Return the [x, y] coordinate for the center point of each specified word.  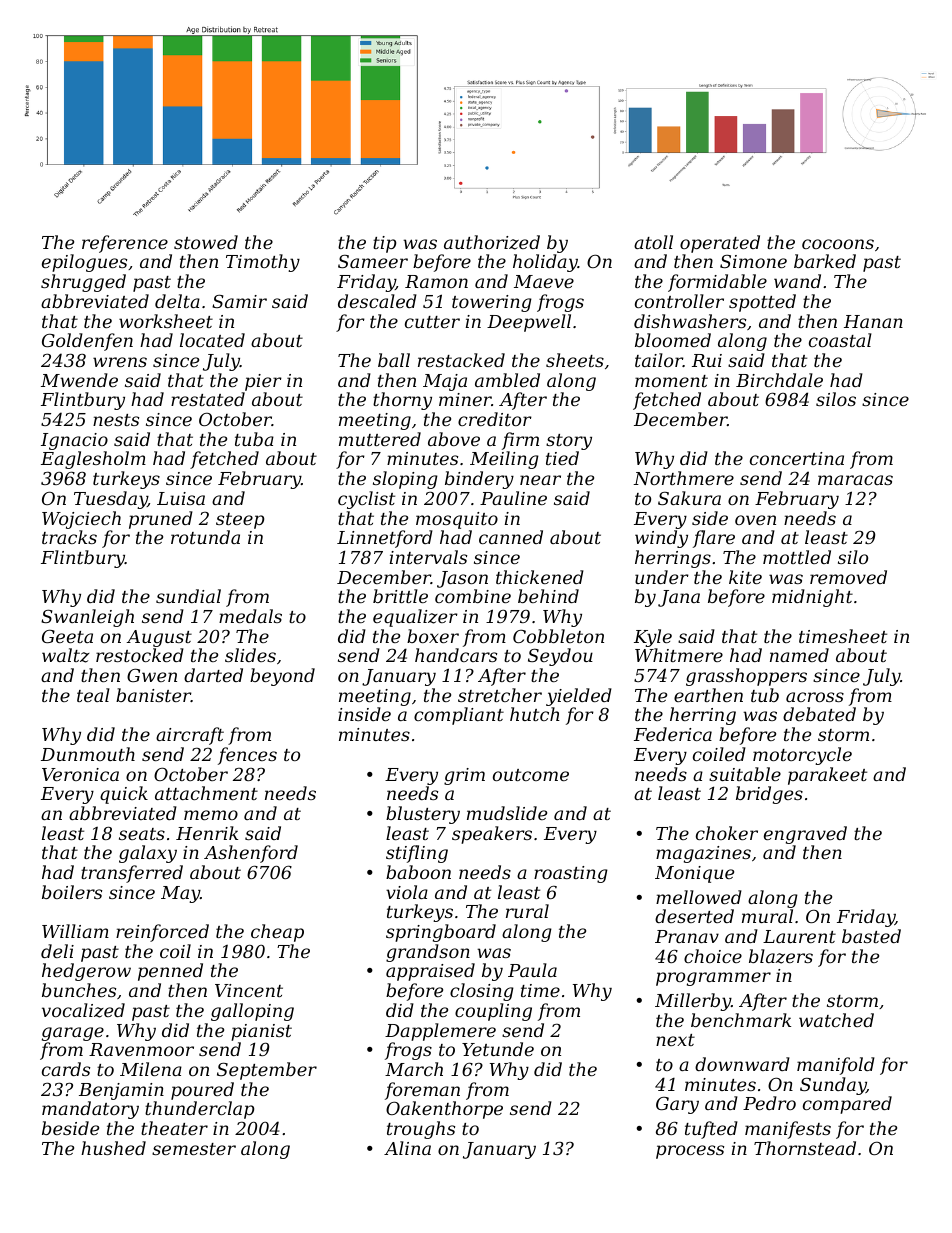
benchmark [741, 1020]
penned [170, 972]
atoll [653, 242]
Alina [407, 1148]
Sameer [373, 261]
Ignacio [74, 441]
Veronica [80, 774]
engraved [805, 835]
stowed [206, 242]
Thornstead [805, 1148]
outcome [531, 775]
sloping [405, 480]
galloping [252, 1012]
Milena [151, 1069]
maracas [855, 480]
